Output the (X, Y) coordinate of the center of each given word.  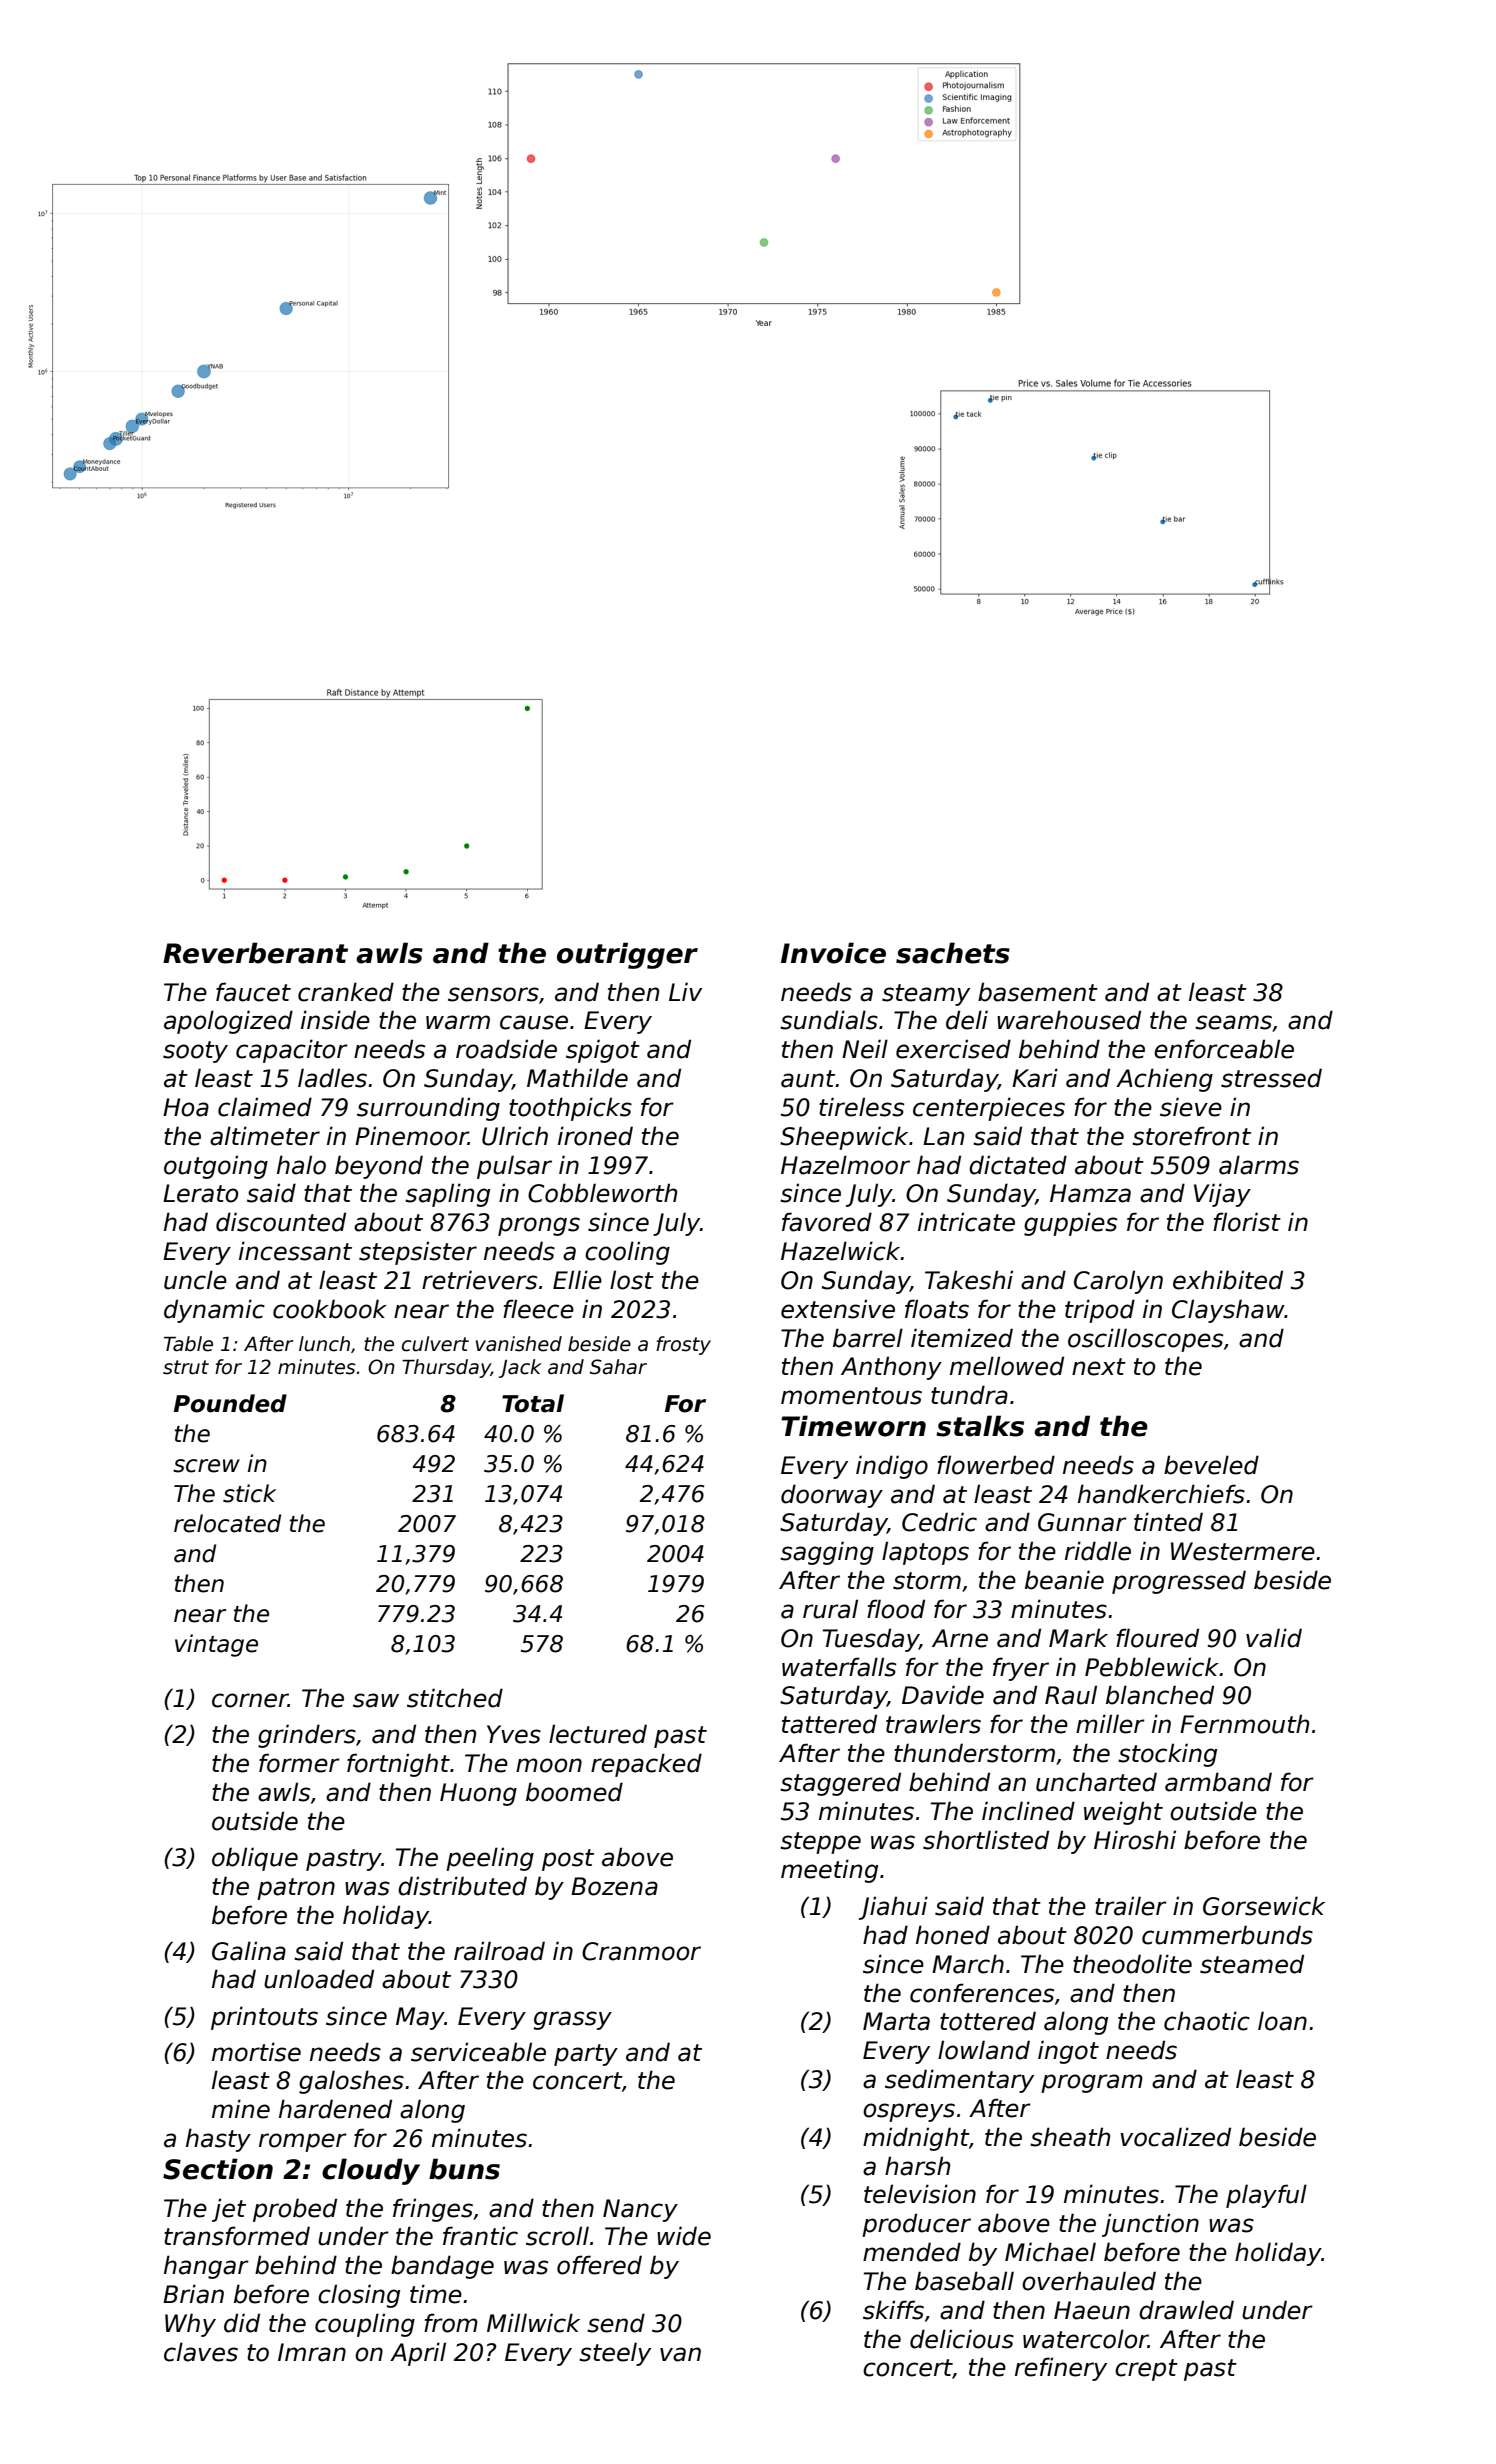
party (586, 2055)
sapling (447, 1195)
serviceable (478, 2052)
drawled (1186, 2310)
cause (534, 1022)
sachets (953, 953)
